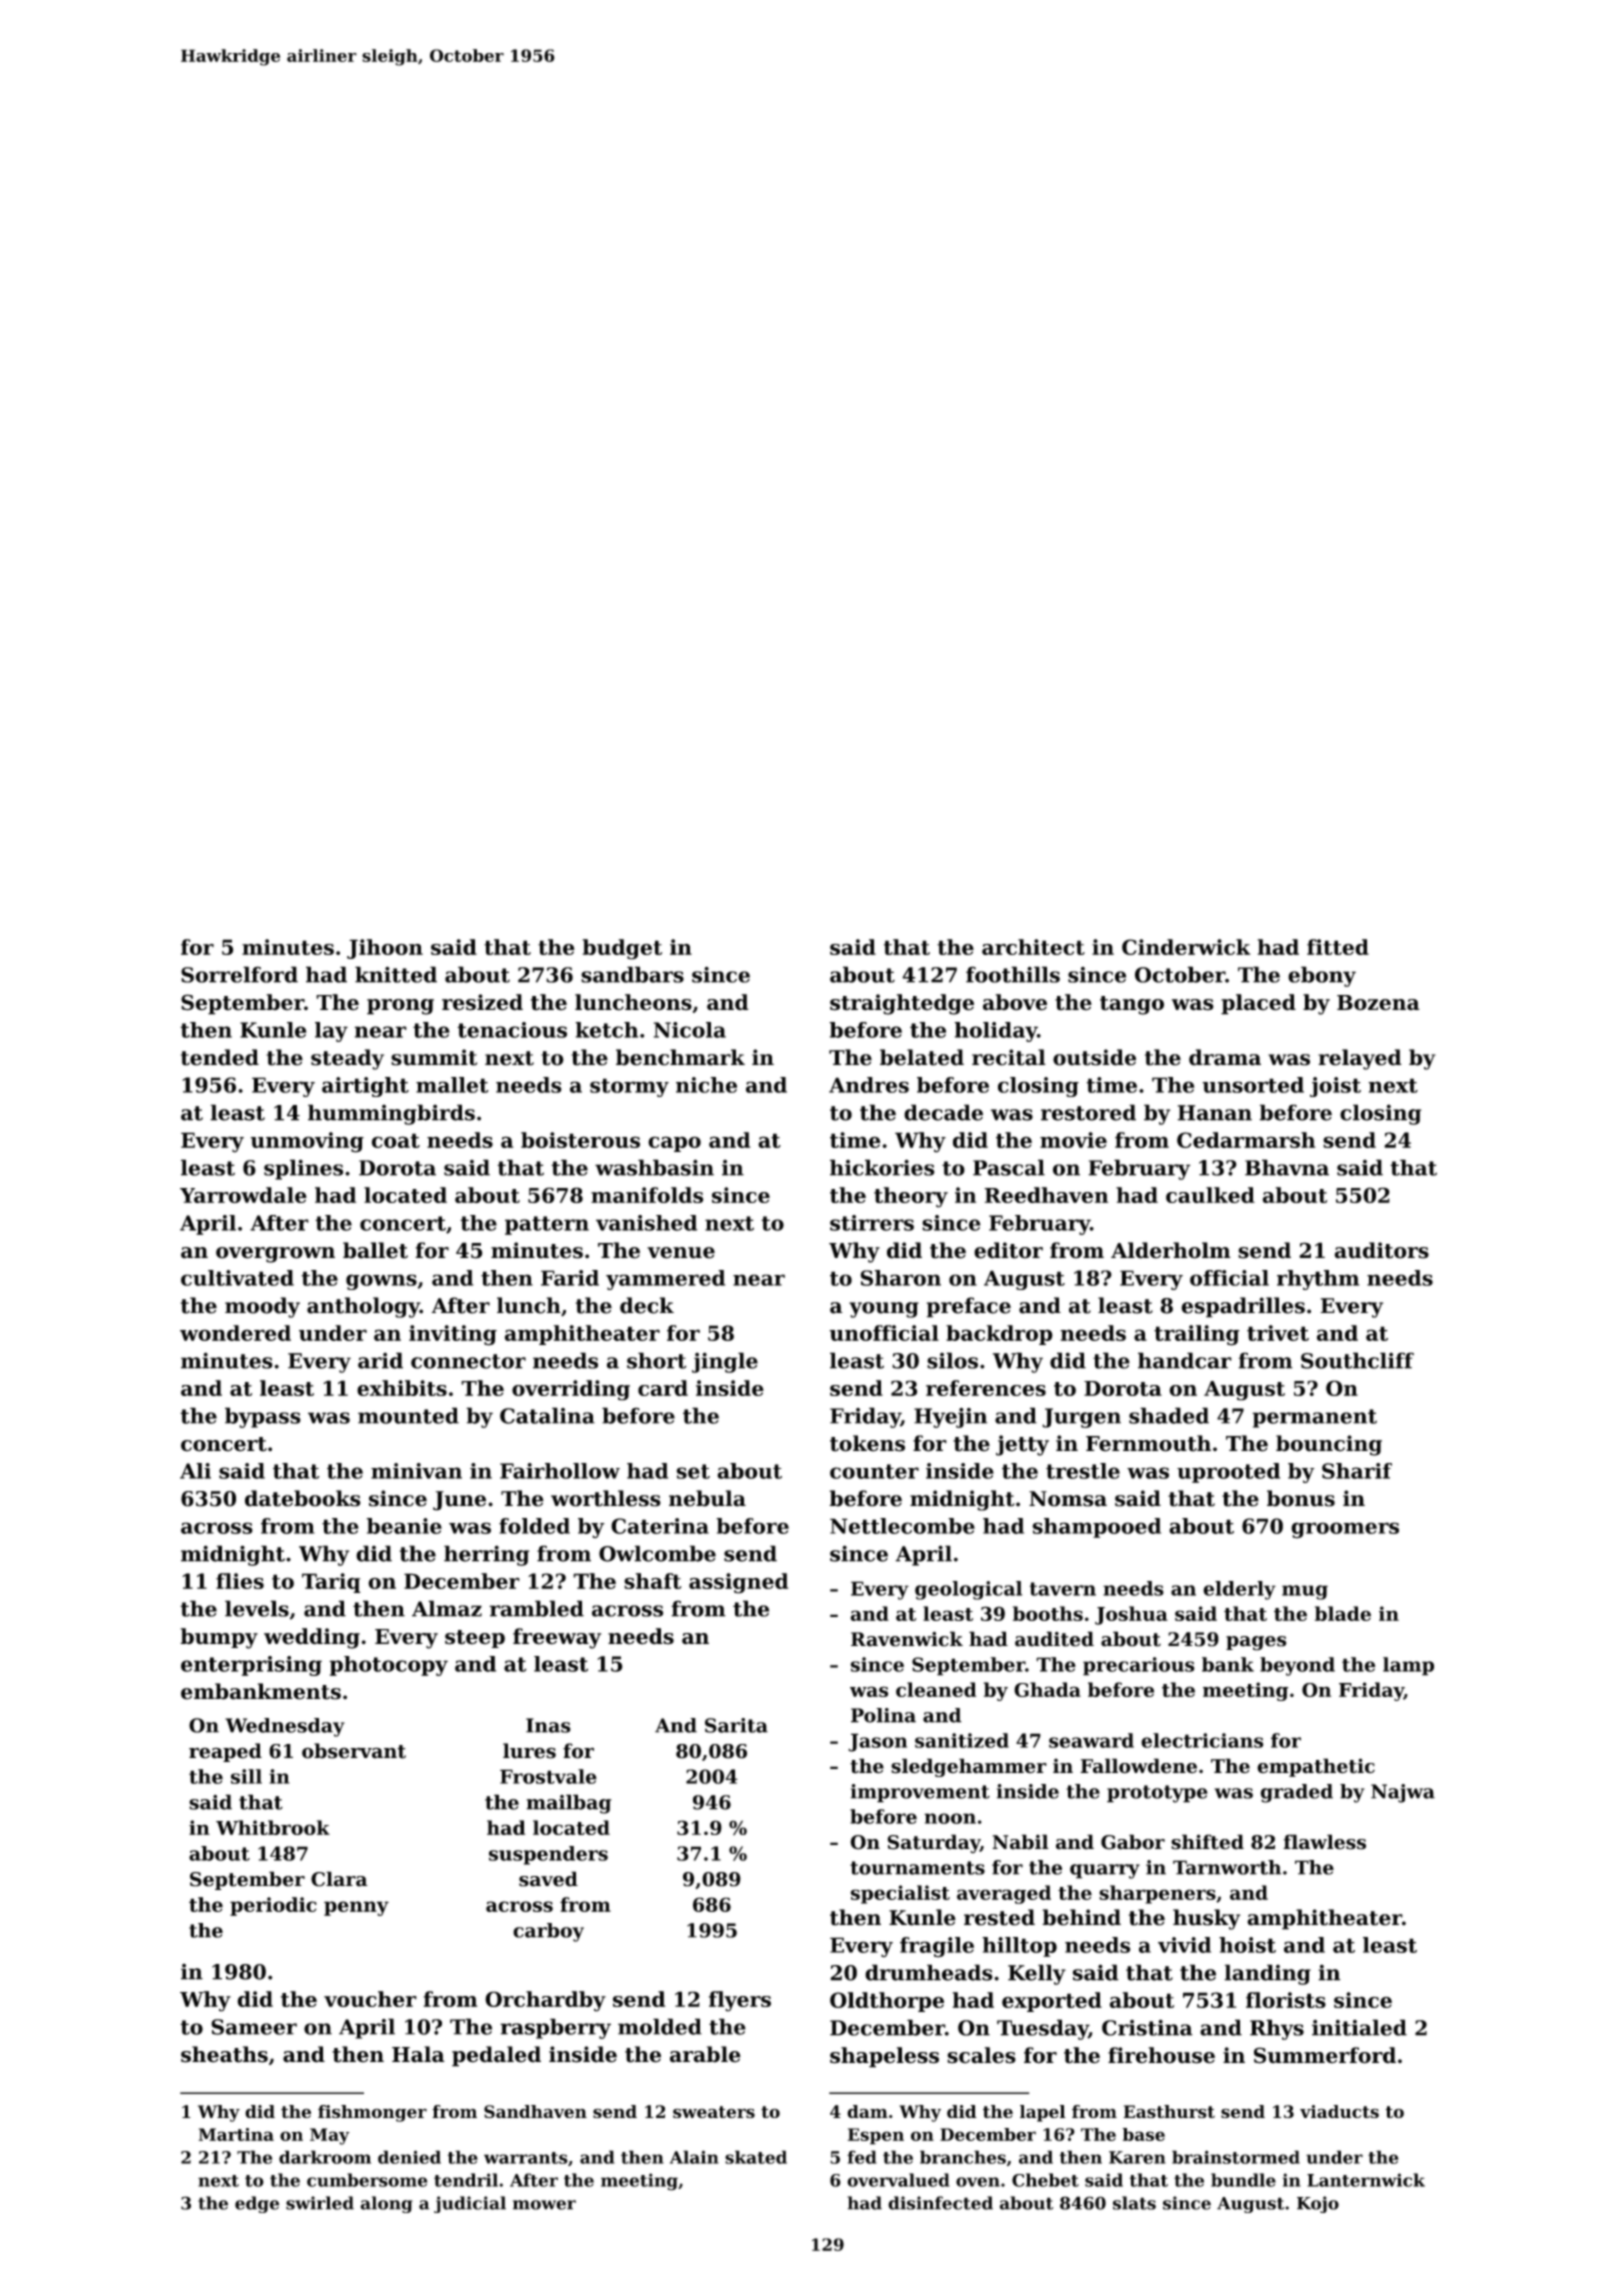 This screenshot has height=2292, width=1620. Describe the element at coordinates (320, 2203) in the screenshot. I see `swirled` at that location.
